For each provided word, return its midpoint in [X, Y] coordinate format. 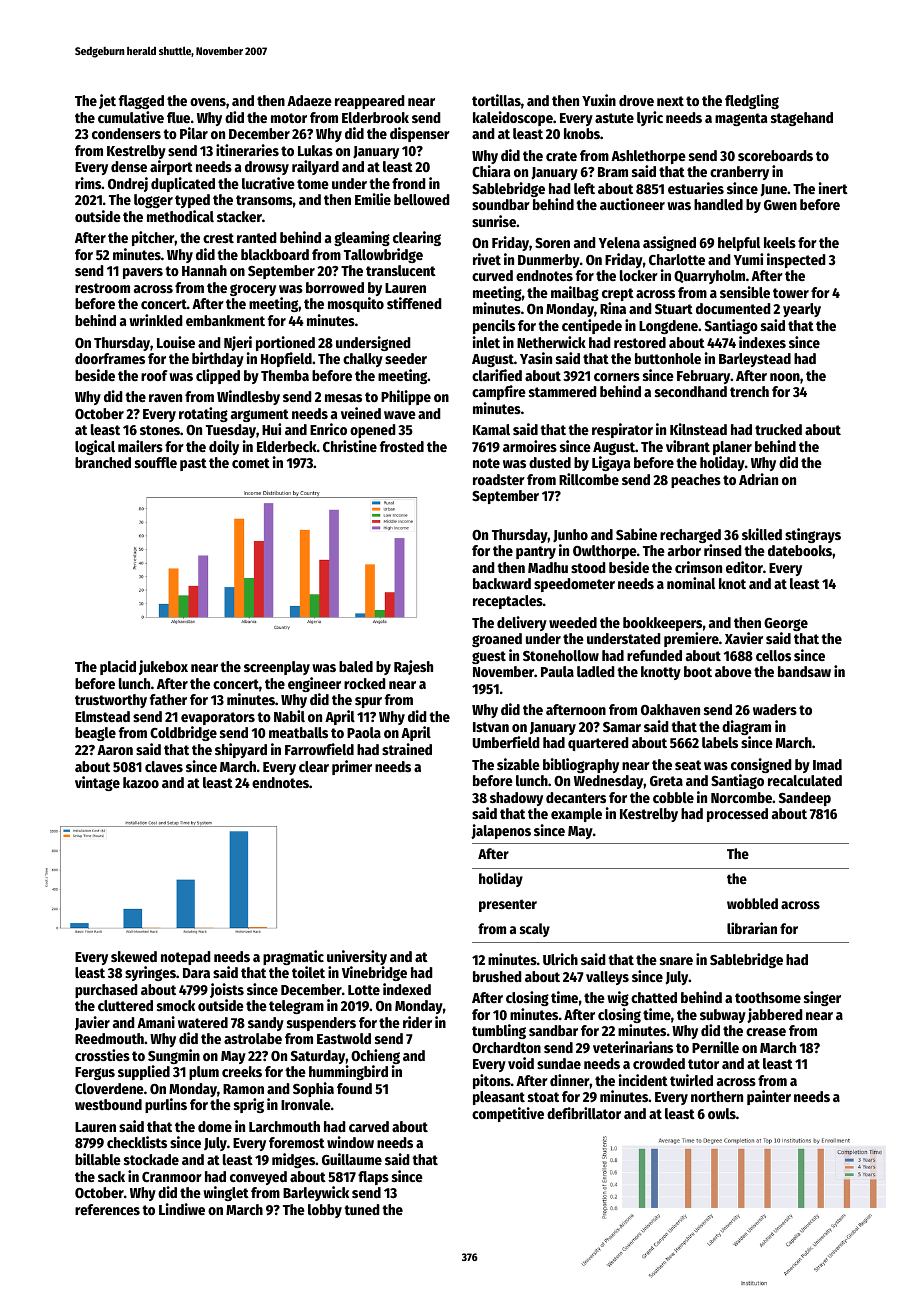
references [107, 1209]
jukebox [163, 667]
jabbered [775, 1015]
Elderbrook [375, 117]
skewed [134, 956]
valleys [607, 978]
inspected [796, 260]
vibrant [688, 446]
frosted [402, 446]
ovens [208, 102]
